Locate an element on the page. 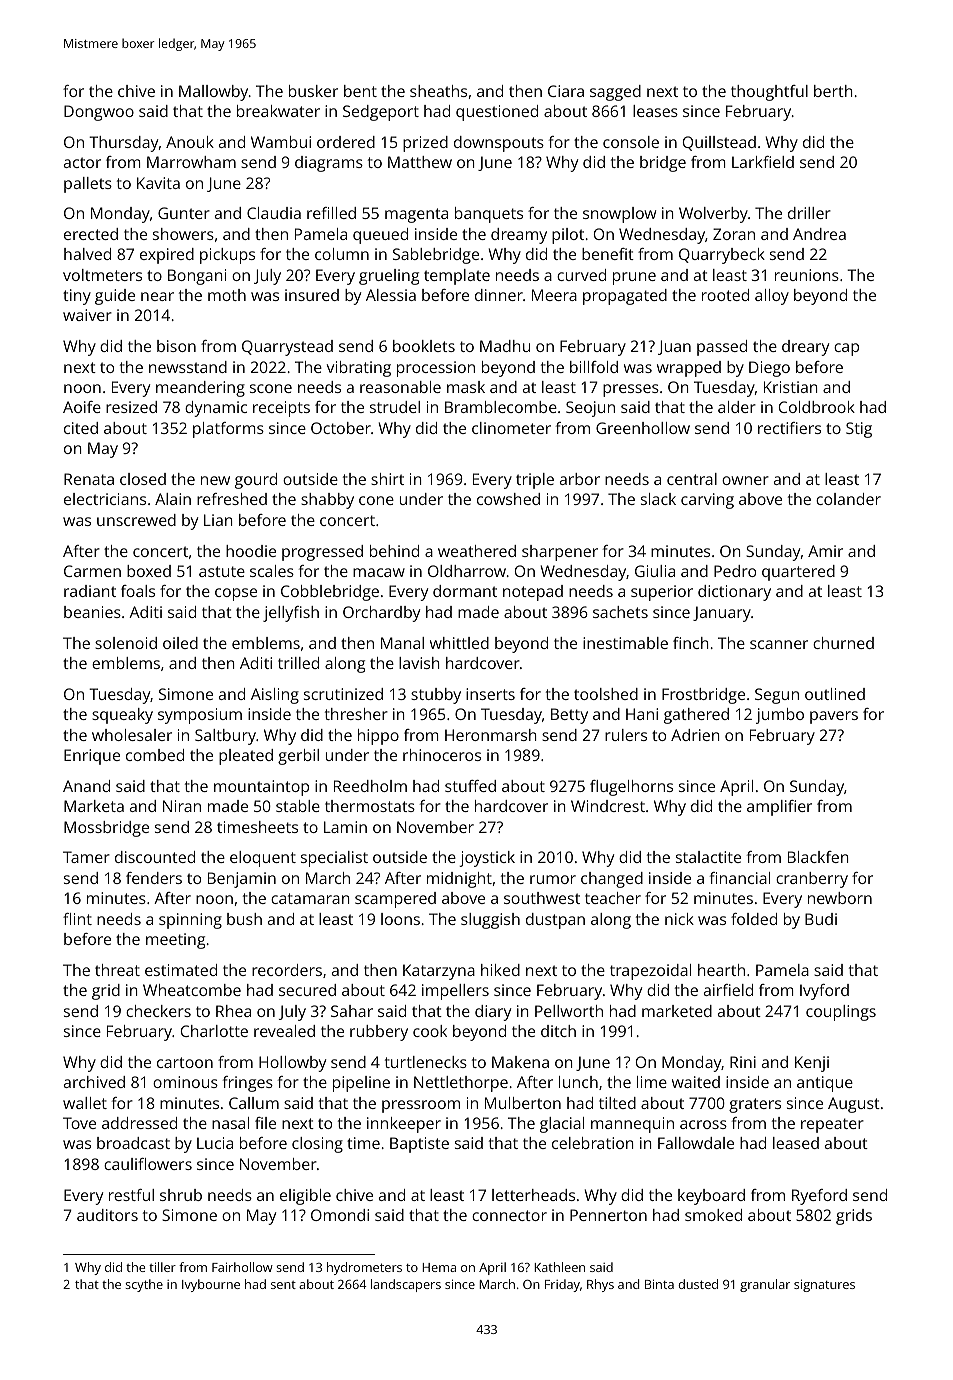 The width and height of the image is (953, 1380). wallet is located at coordinates (85, 1103).
